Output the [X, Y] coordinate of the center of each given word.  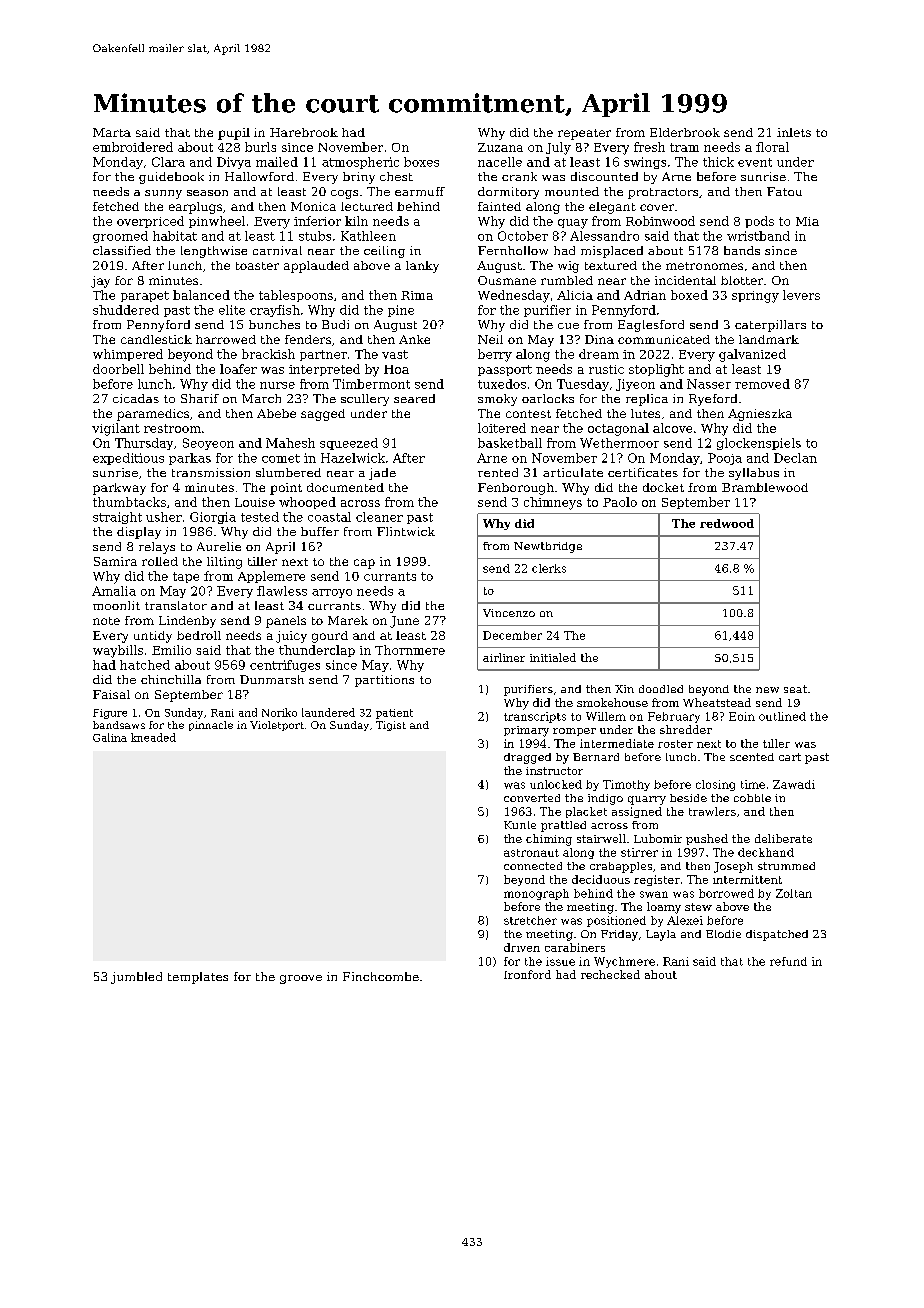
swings [645, 163]
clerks [549, 568]
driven [522, 947]
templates [198, 978]
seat [795, 689]
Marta [112, 132]
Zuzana [500, 147]
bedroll [199, 635]
